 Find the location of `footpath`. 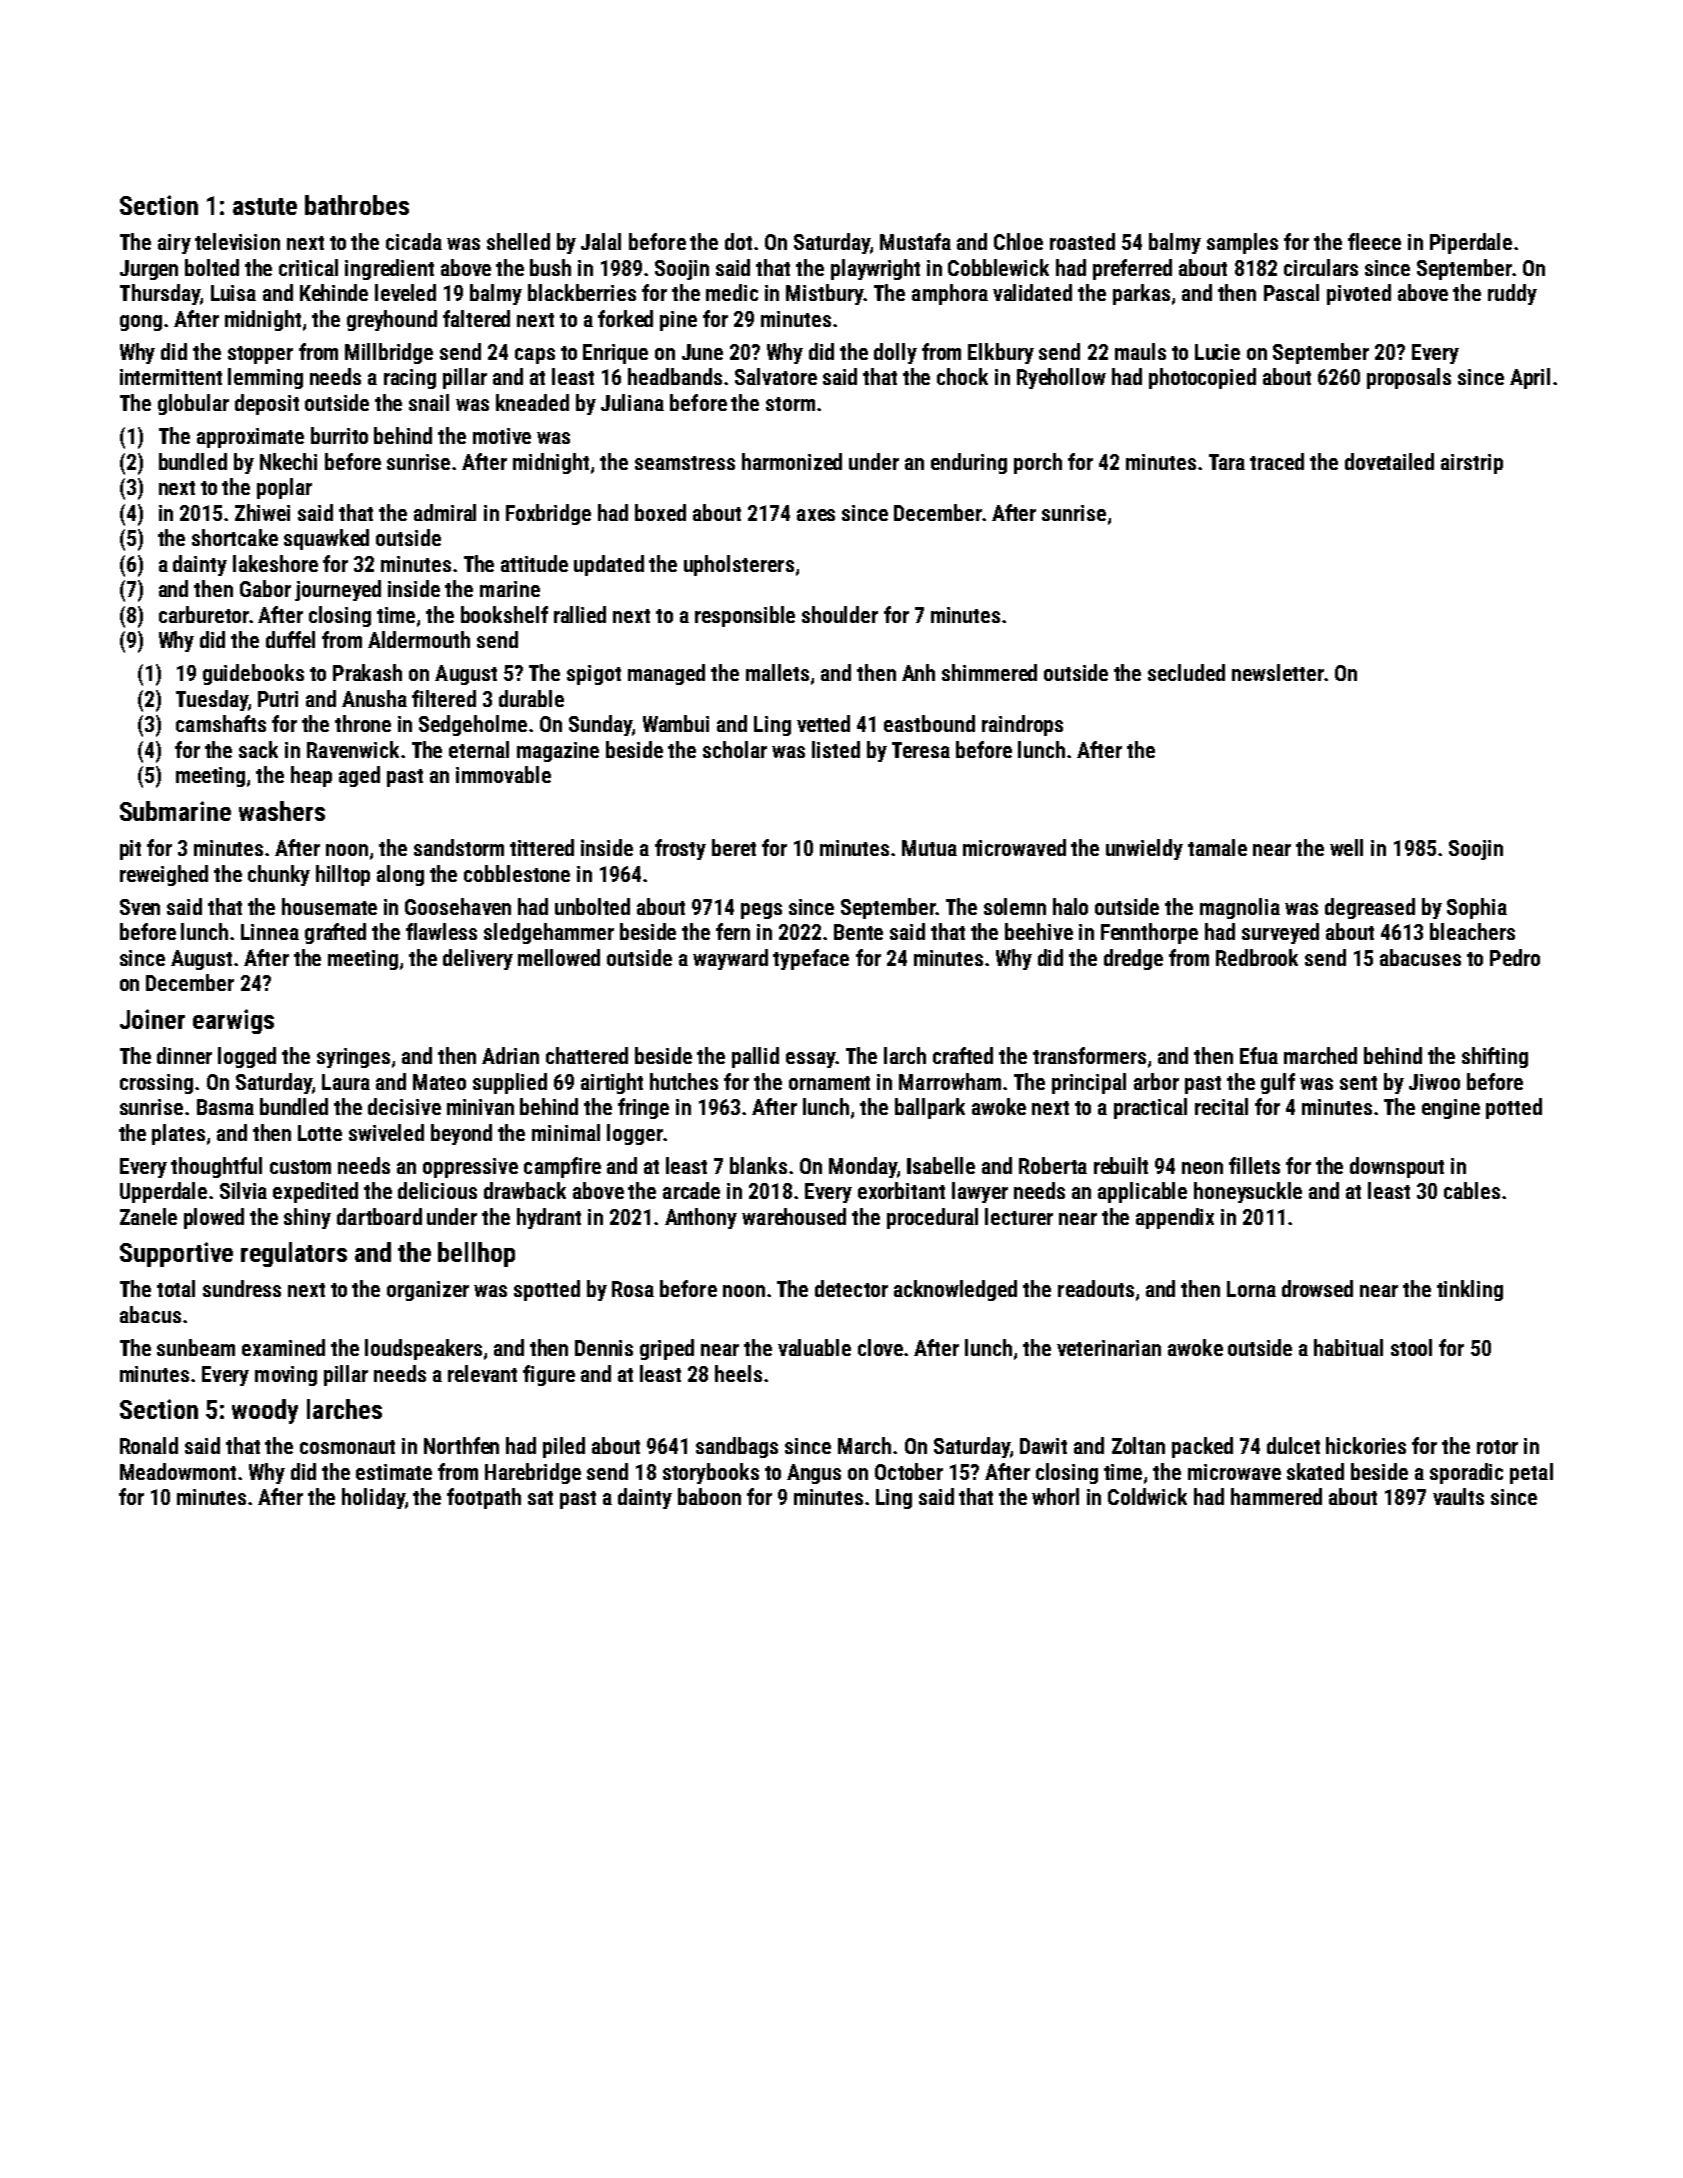

footpath is located at coordinates (484, 1498).
